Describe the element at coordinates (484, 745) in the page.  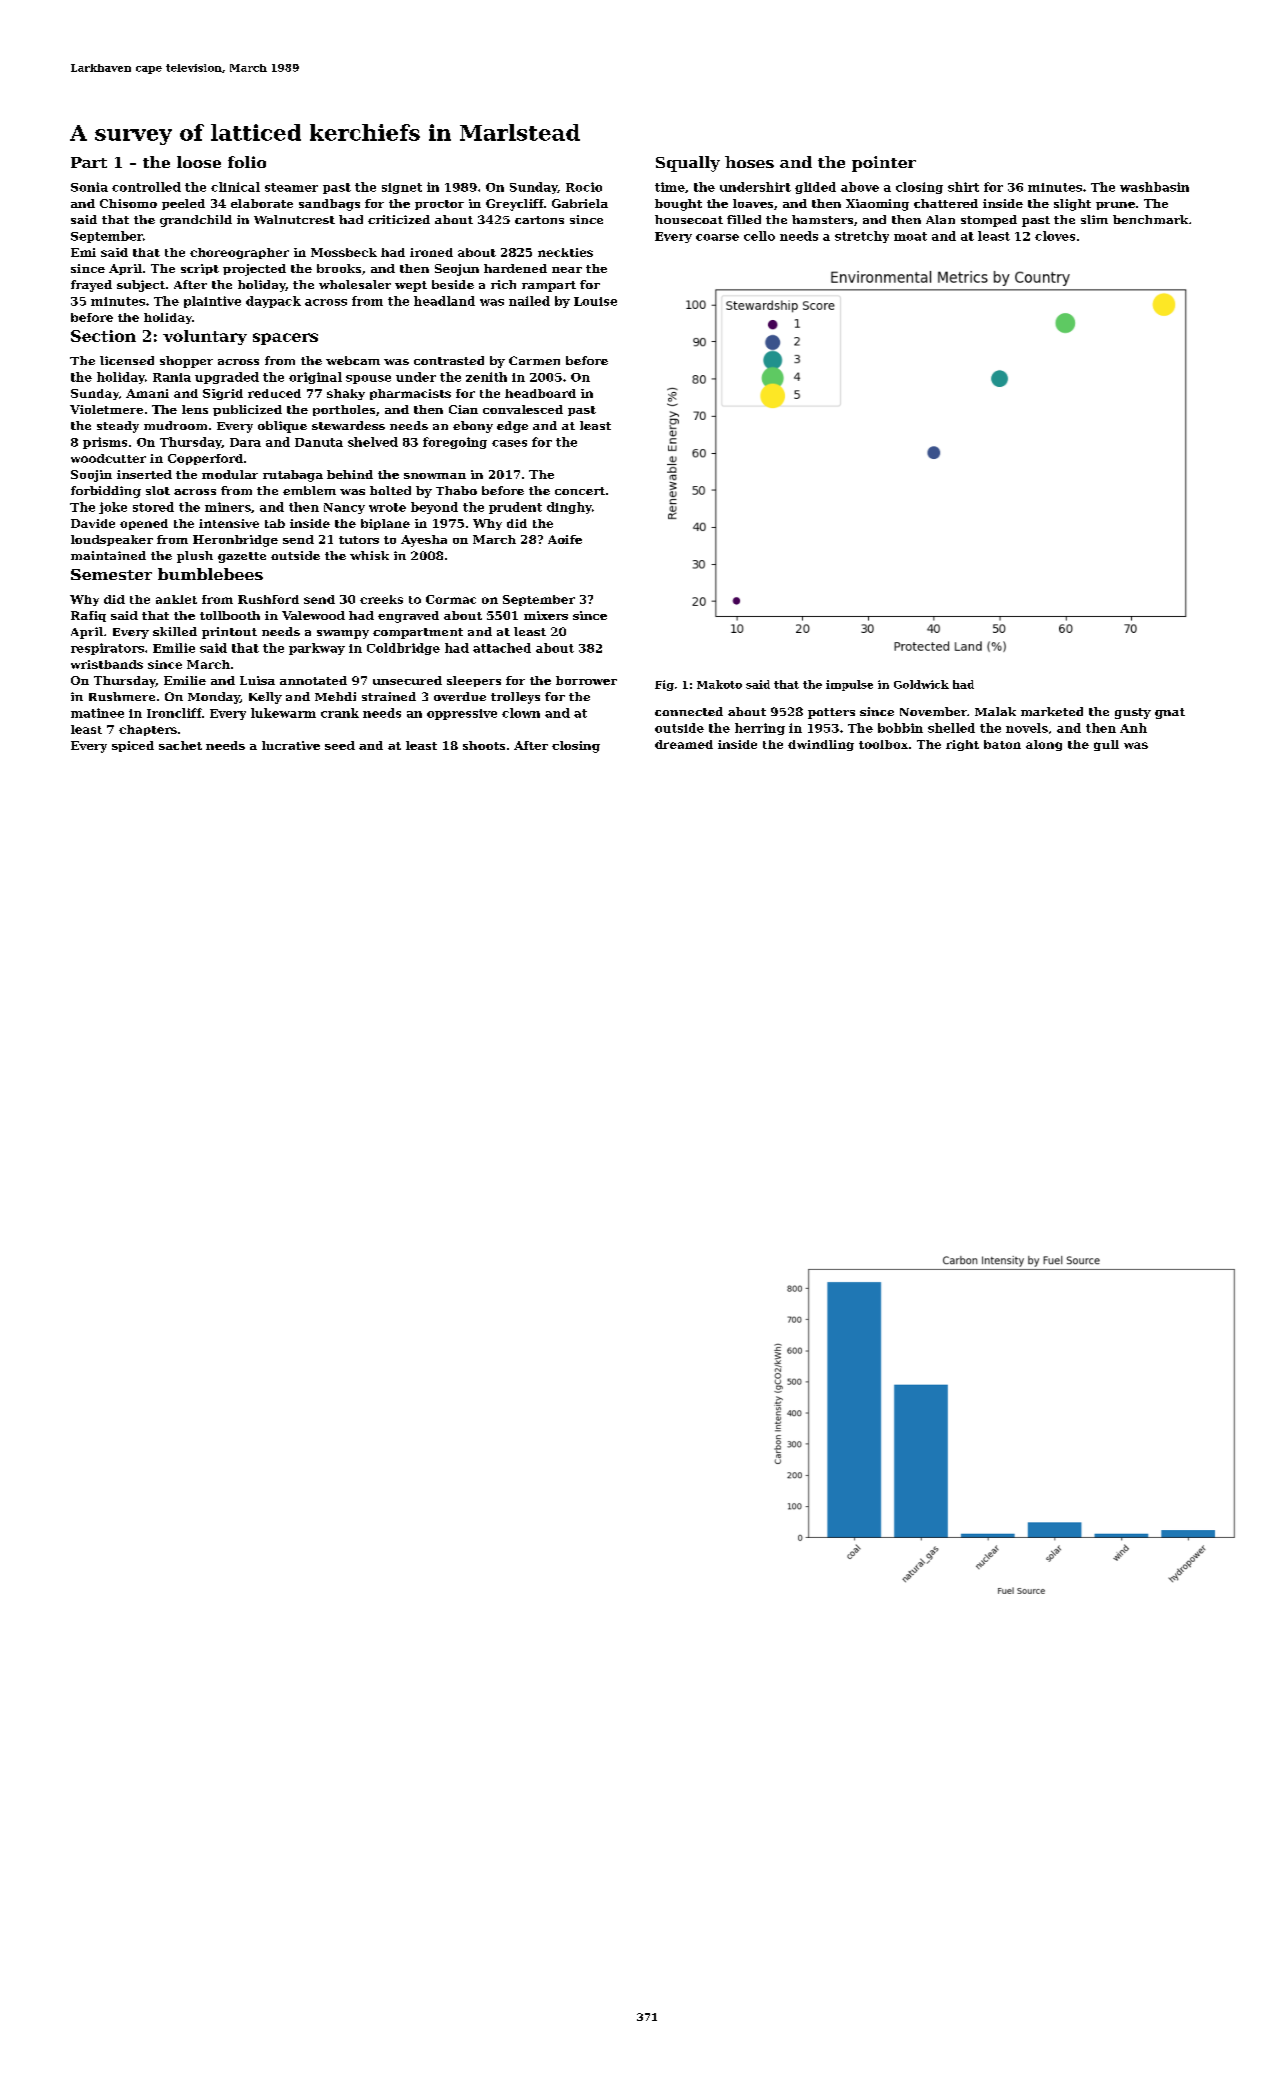
I see `shoots` at that location.
